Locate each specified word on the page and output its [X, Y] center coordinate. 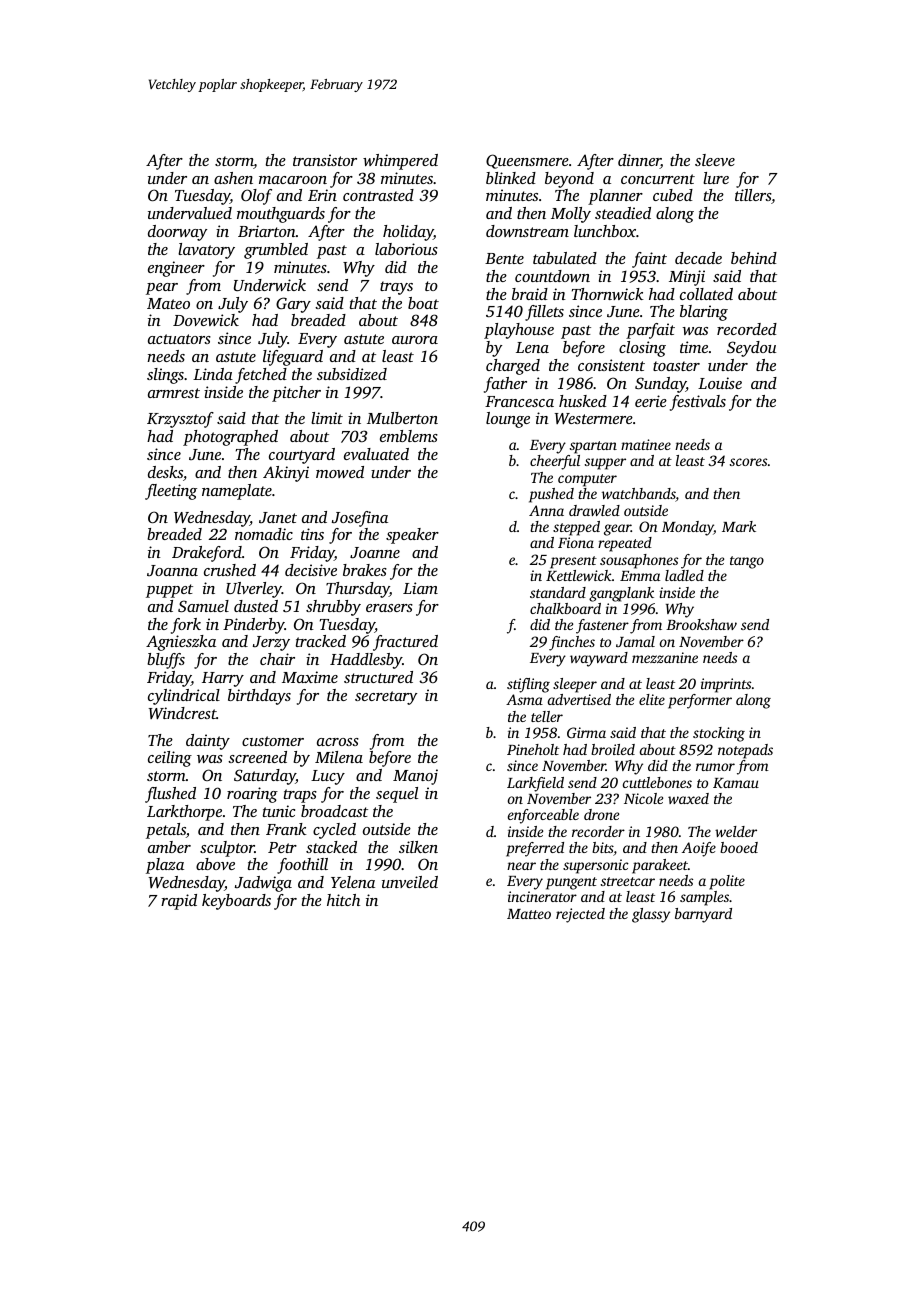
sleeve [715, 160]
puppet [169, 591]
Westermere [594, 418]
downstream [527, 231]
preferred [535, 849]
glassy [651, 915]
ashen [233, 178]
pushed [551, 495]
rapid [179, 902]
